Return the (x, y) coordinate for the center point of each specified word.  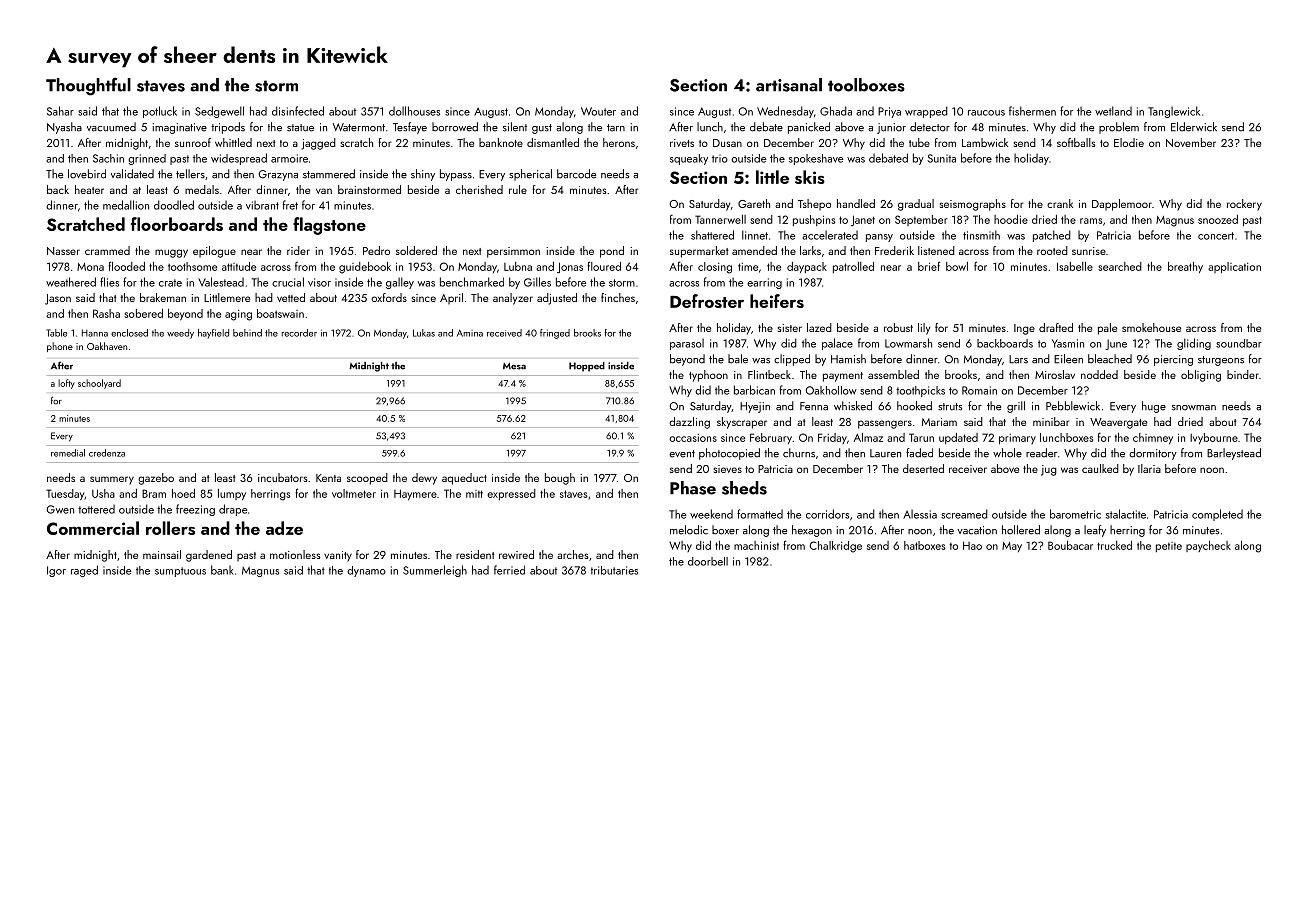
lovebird (87, 174)
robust (898, 327)
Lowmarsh (908, 343)
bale (738, 359)
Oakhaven (107, 346)
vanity (338, 556)
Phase (693, 488)
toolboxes (866, 85)
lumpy (232, 495)
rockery (1244, 205)
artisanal (789, 85)
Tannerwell (720, 219)
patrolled (853, 267)
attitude (239, 266)
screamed (964, 514)
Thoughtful (88, 86)
